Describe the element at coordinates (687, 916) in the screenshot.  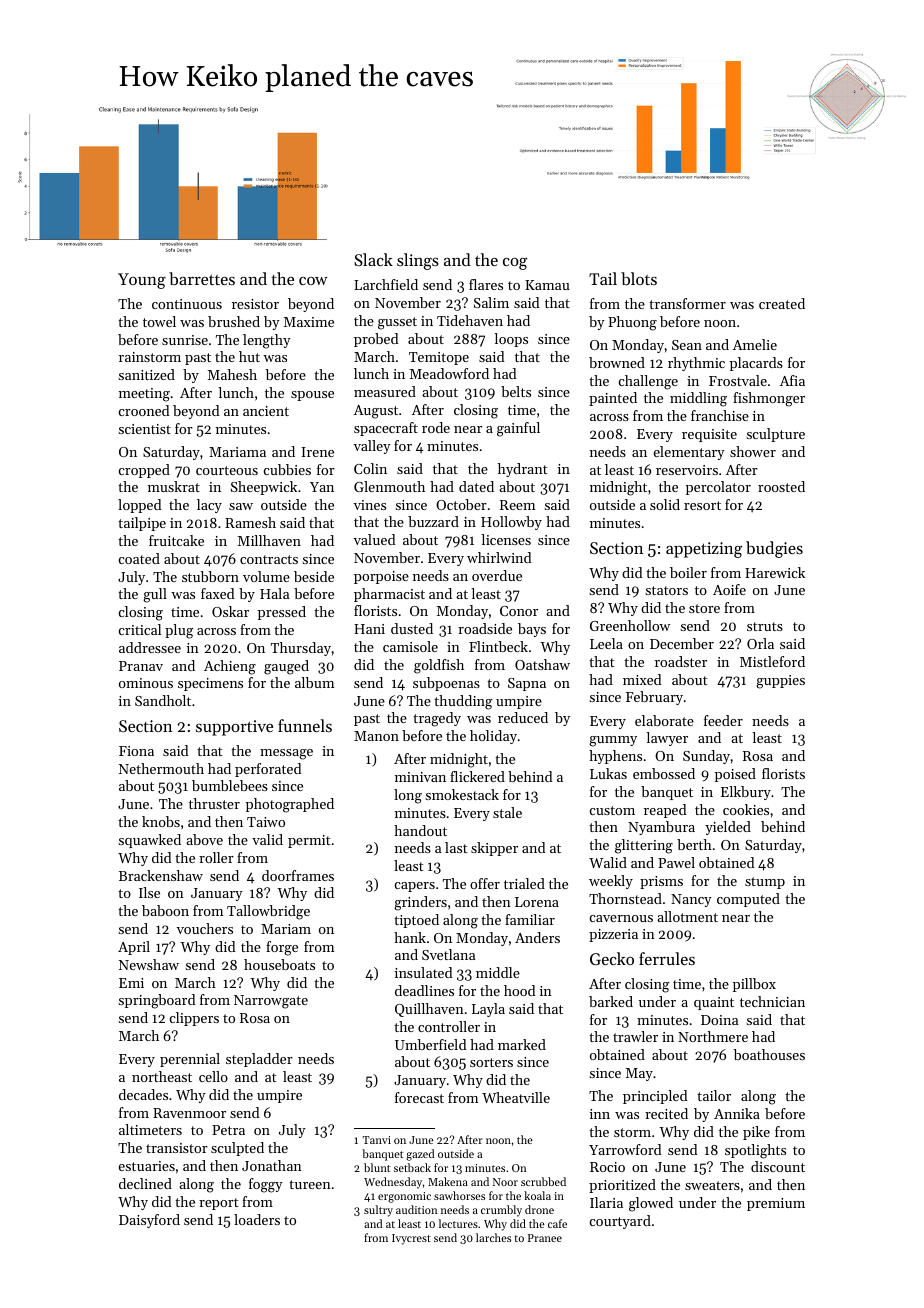
I see `allotment` at that location.
